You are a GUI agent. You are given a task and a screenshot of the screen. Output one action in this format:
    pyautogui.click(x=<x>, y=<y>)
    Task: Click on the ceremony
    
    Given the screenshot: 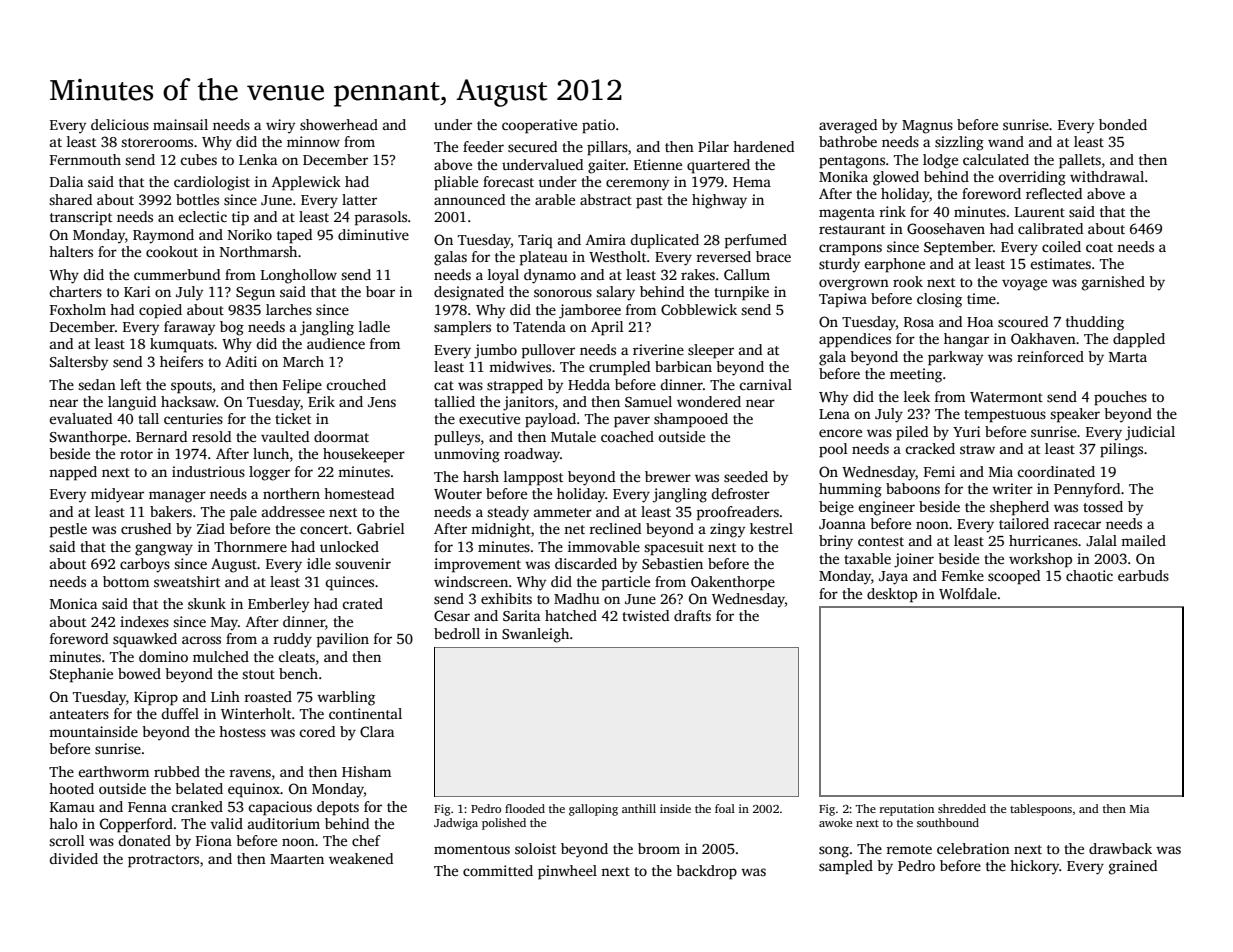 What is the action you would take?
    pyautogui.click(x=637, y=185)
